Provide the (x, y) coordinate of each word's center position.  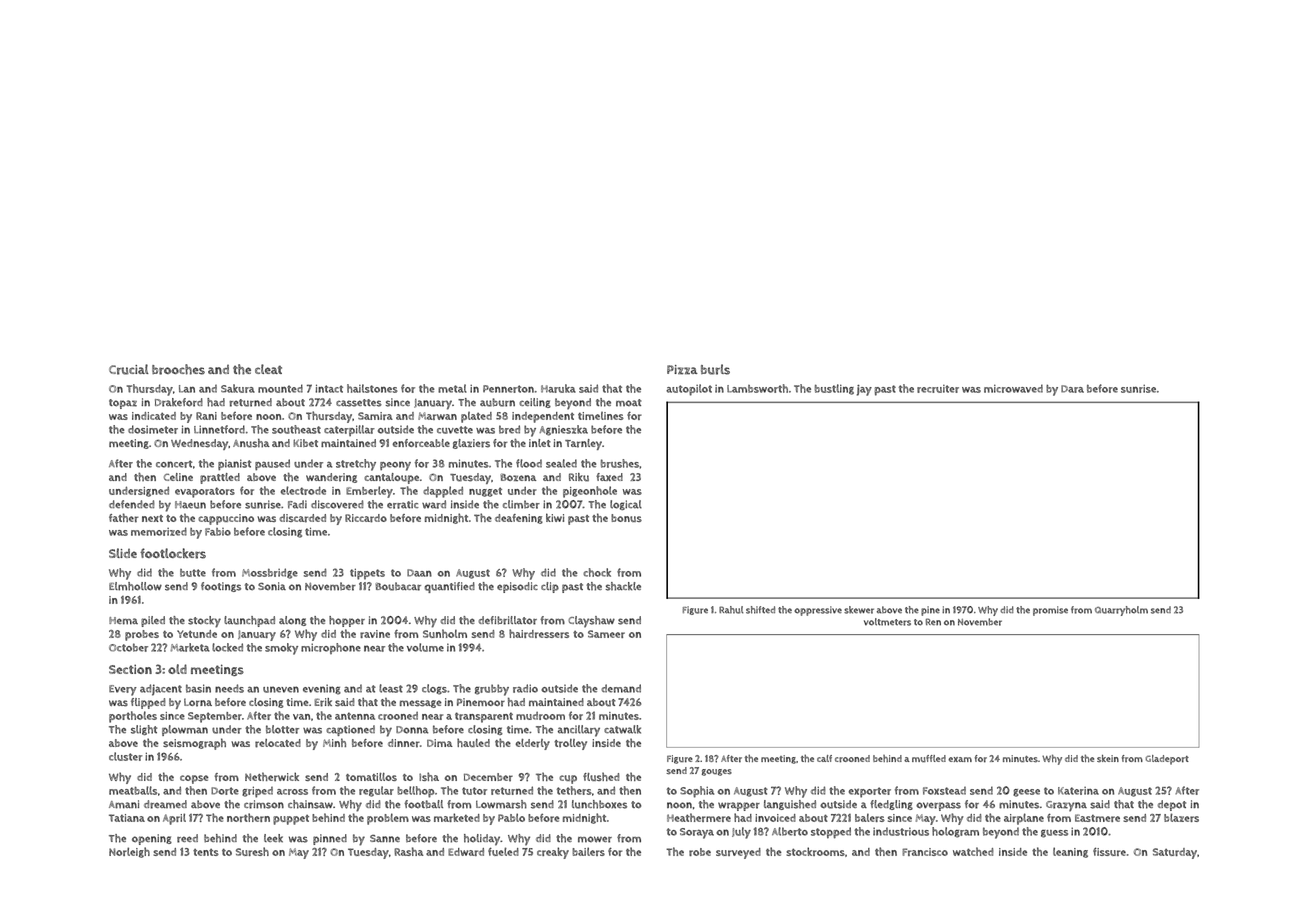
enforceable (421, 443)
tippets (367, 574)
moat (628, 403)
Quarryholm (1121, 611)
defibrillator (507, 620)
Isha (429, 776)
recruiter (938, 389)
